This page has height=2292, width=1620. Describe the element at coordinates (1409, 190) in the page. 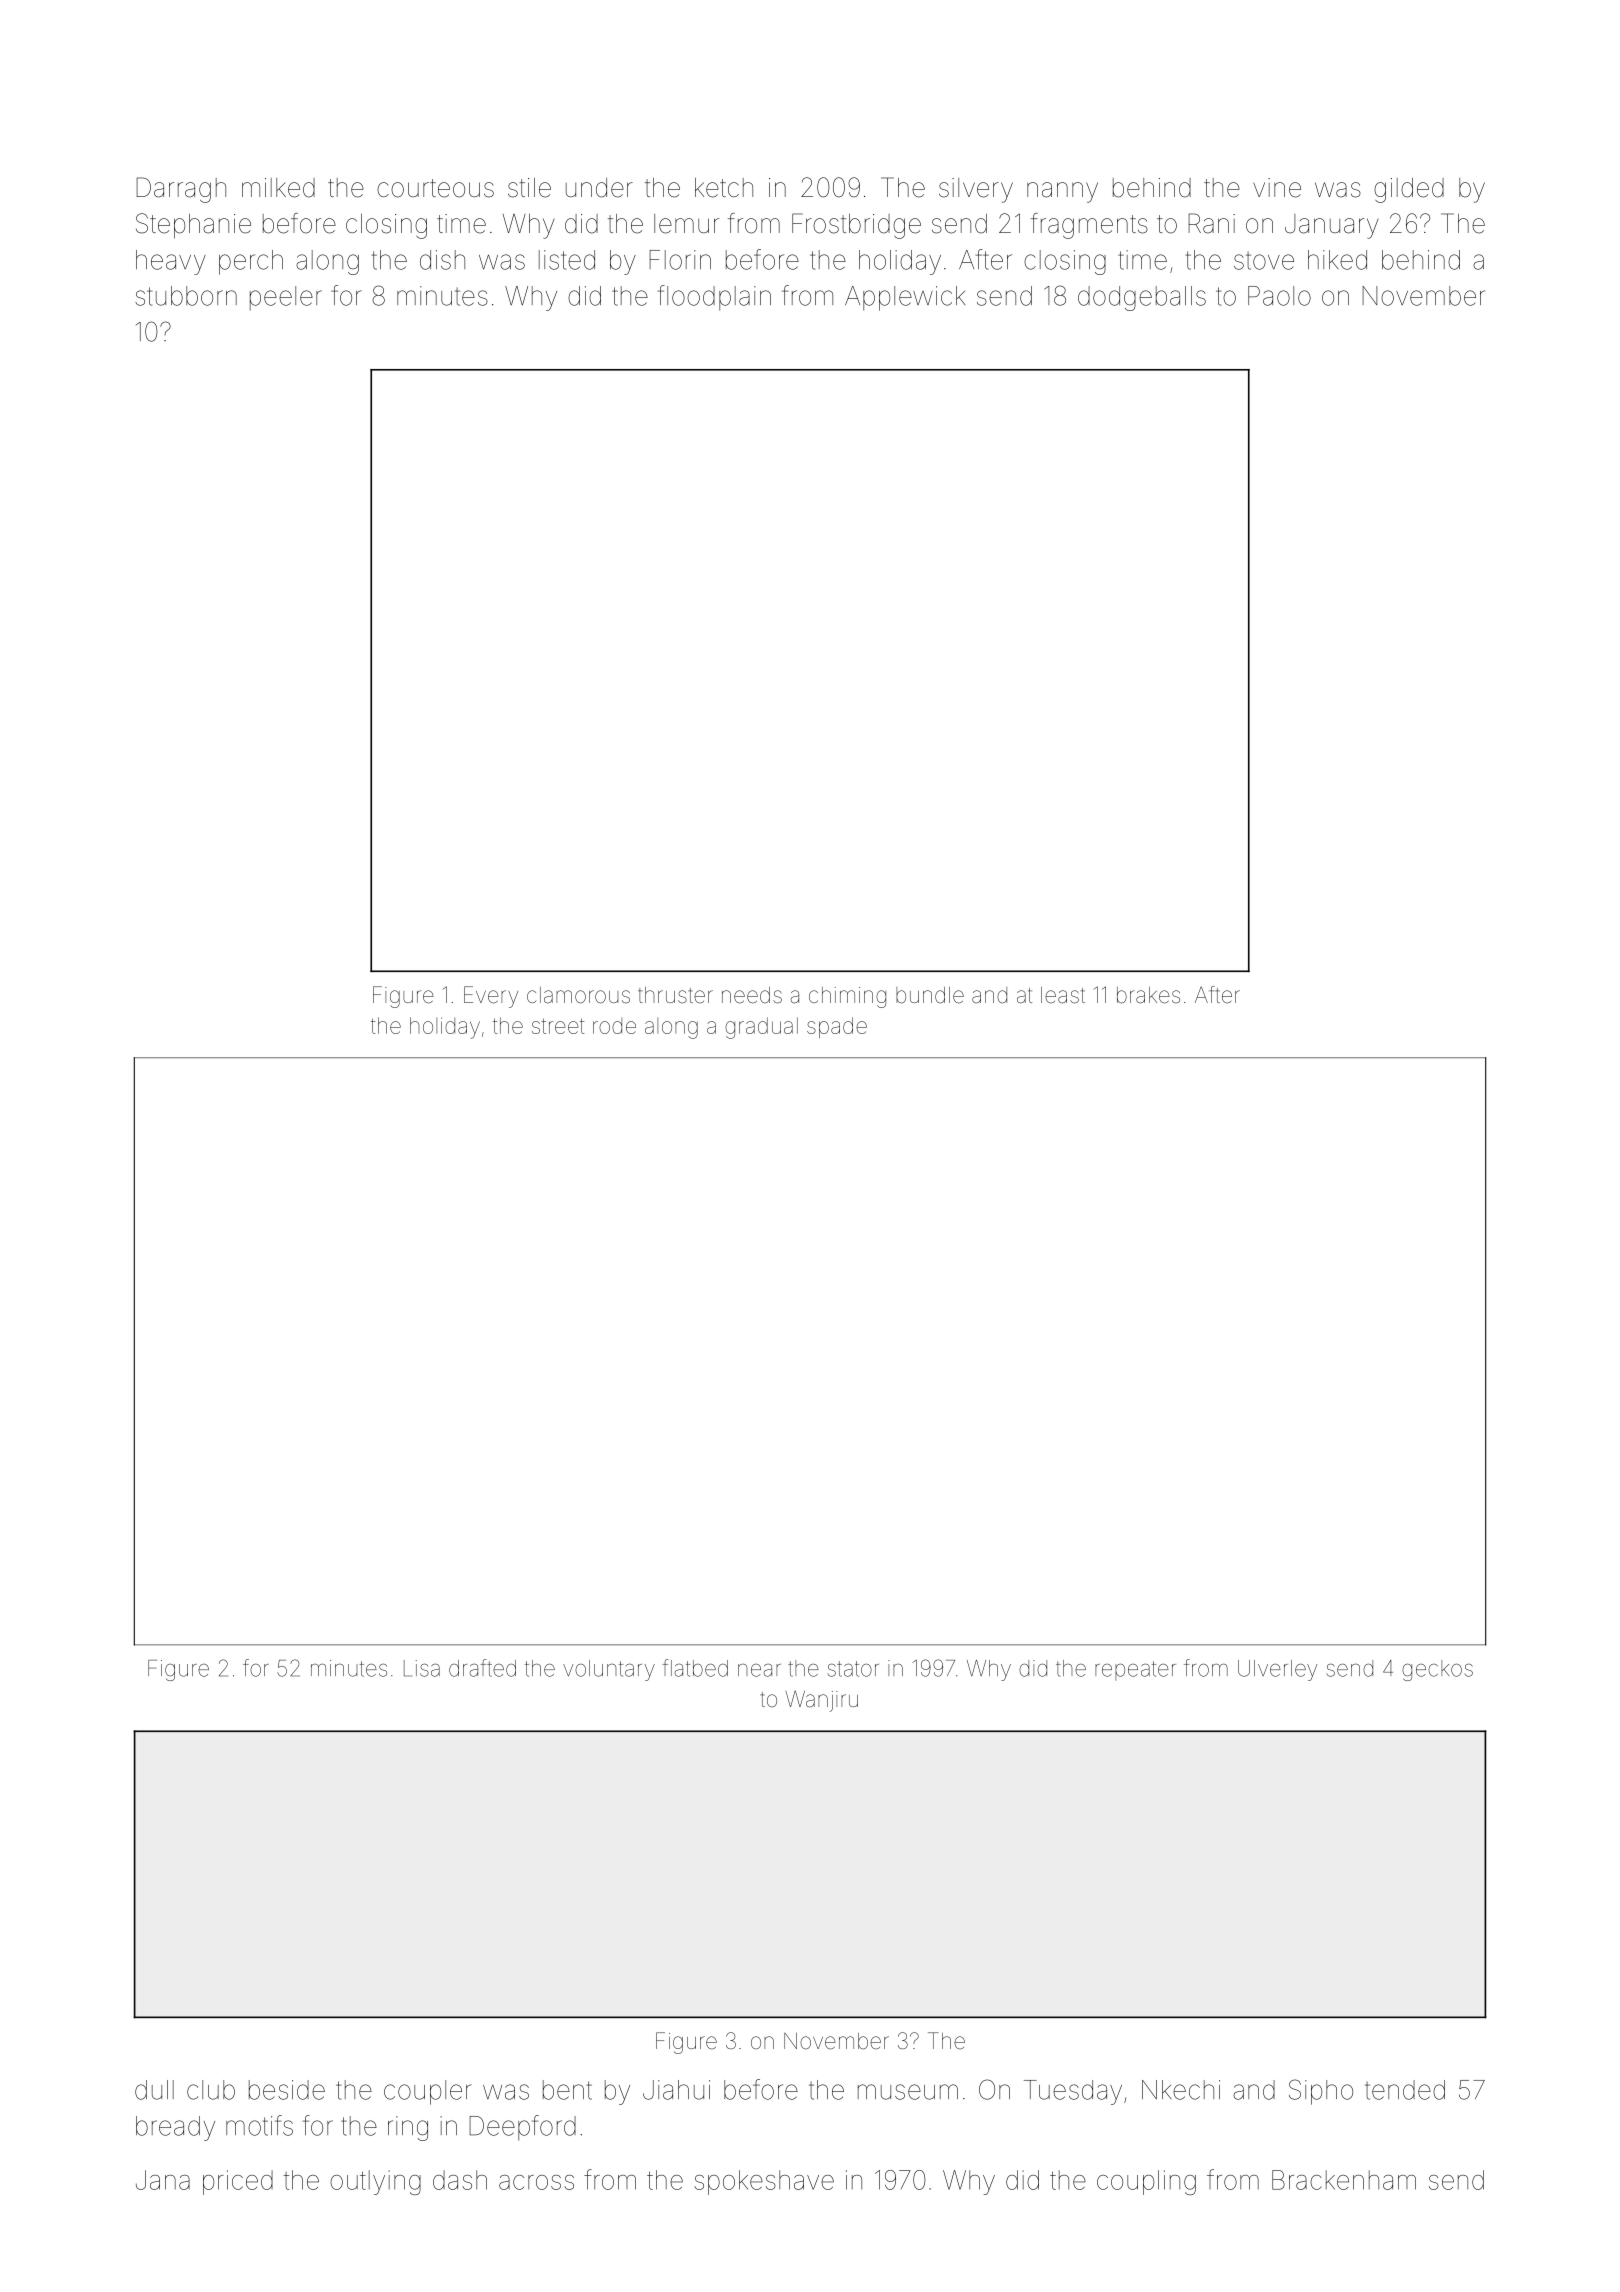

I see `gilded` at that location.
